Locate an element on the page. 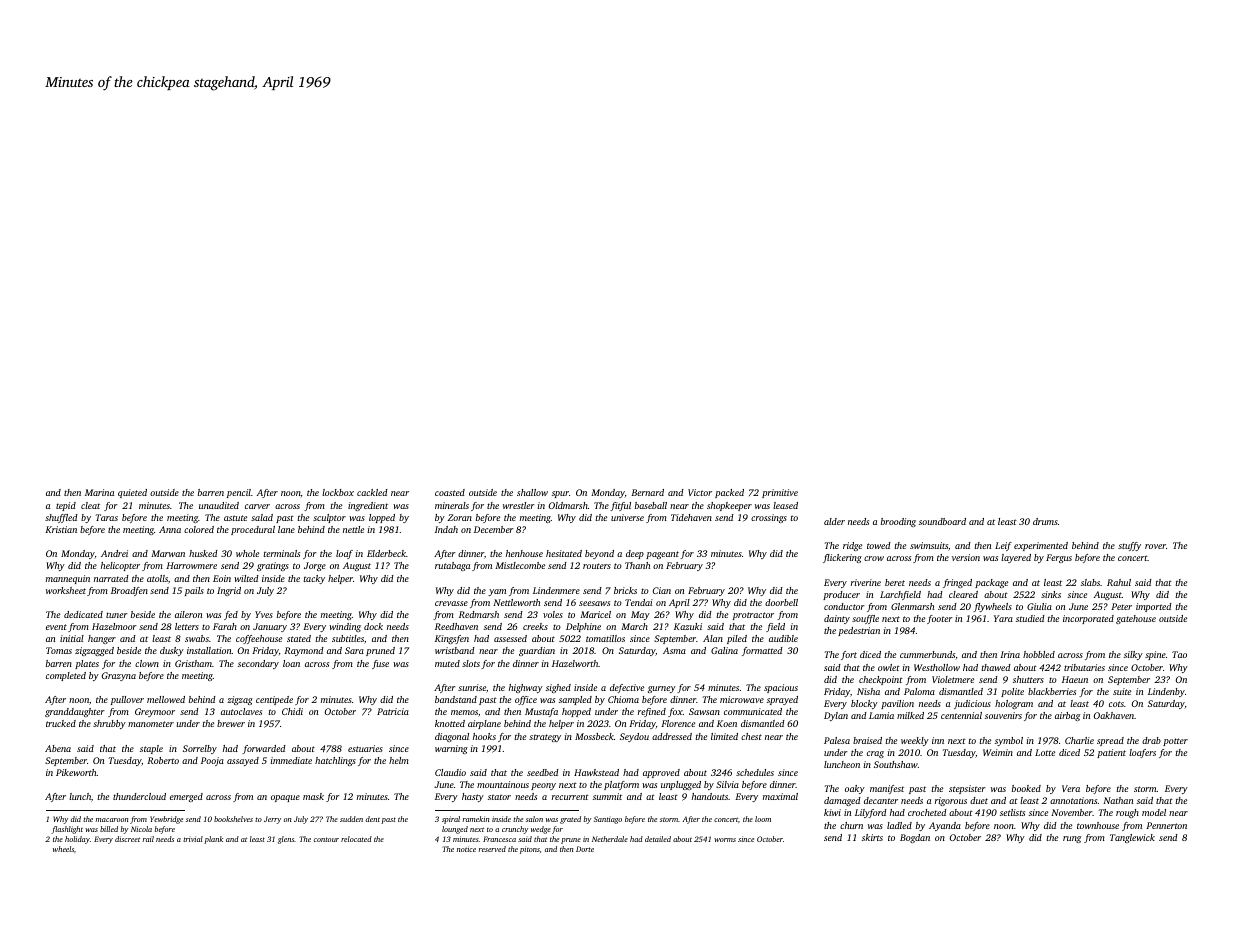 This document has height=952, width=1233. pencil is located at coordinates (239, 493).
